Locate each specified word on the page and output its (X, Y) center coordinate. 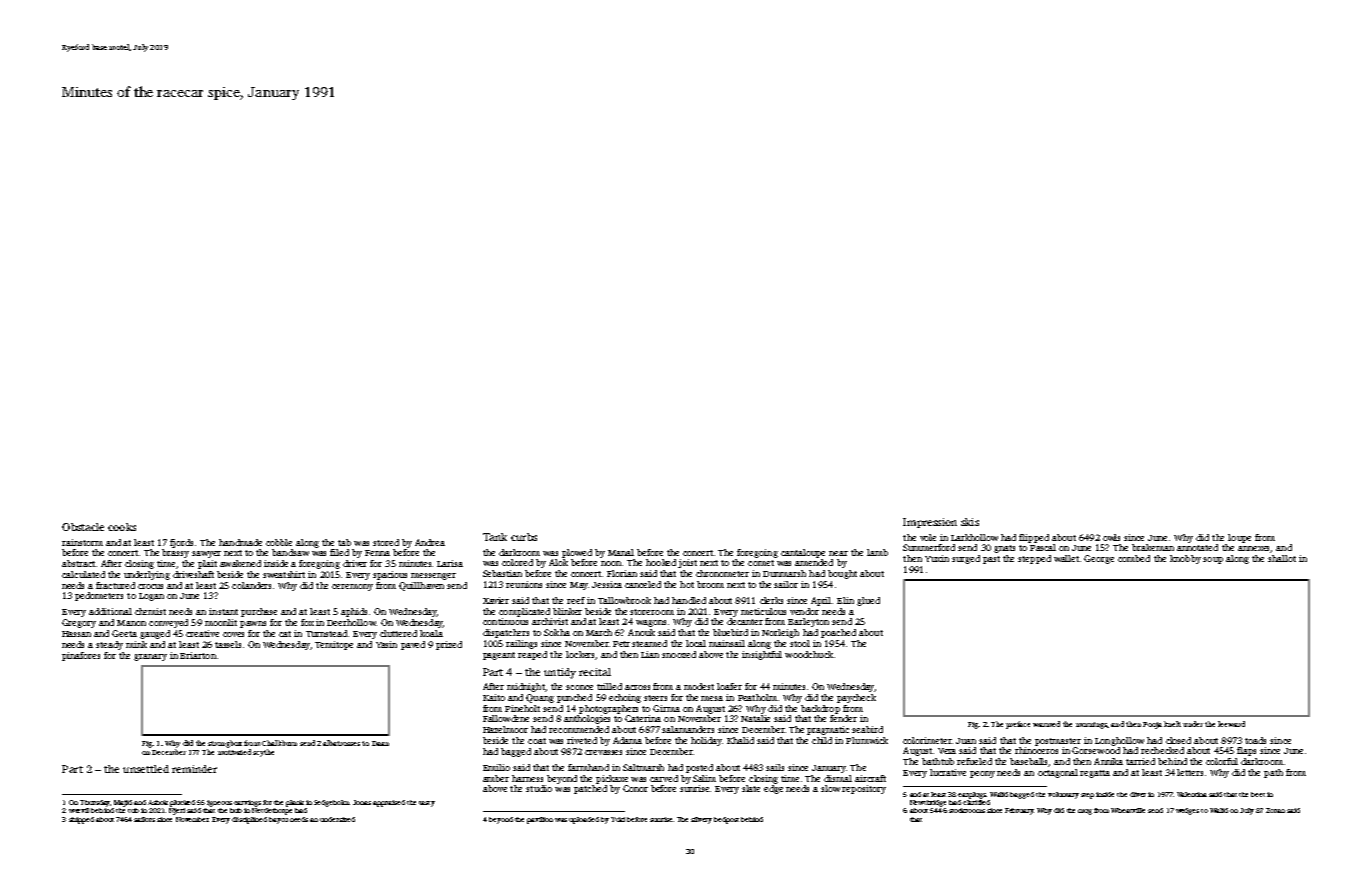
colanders (251, 585)
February (1019, 811)
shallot (1282, 558)
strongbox (225, 744)
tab (344, 542)
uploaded (584, 820)
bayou (278, 820)
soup (1213, 560)
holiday (706, 741)
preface (1018, 725)
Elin (845, 600)
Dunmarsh (784, 573)
